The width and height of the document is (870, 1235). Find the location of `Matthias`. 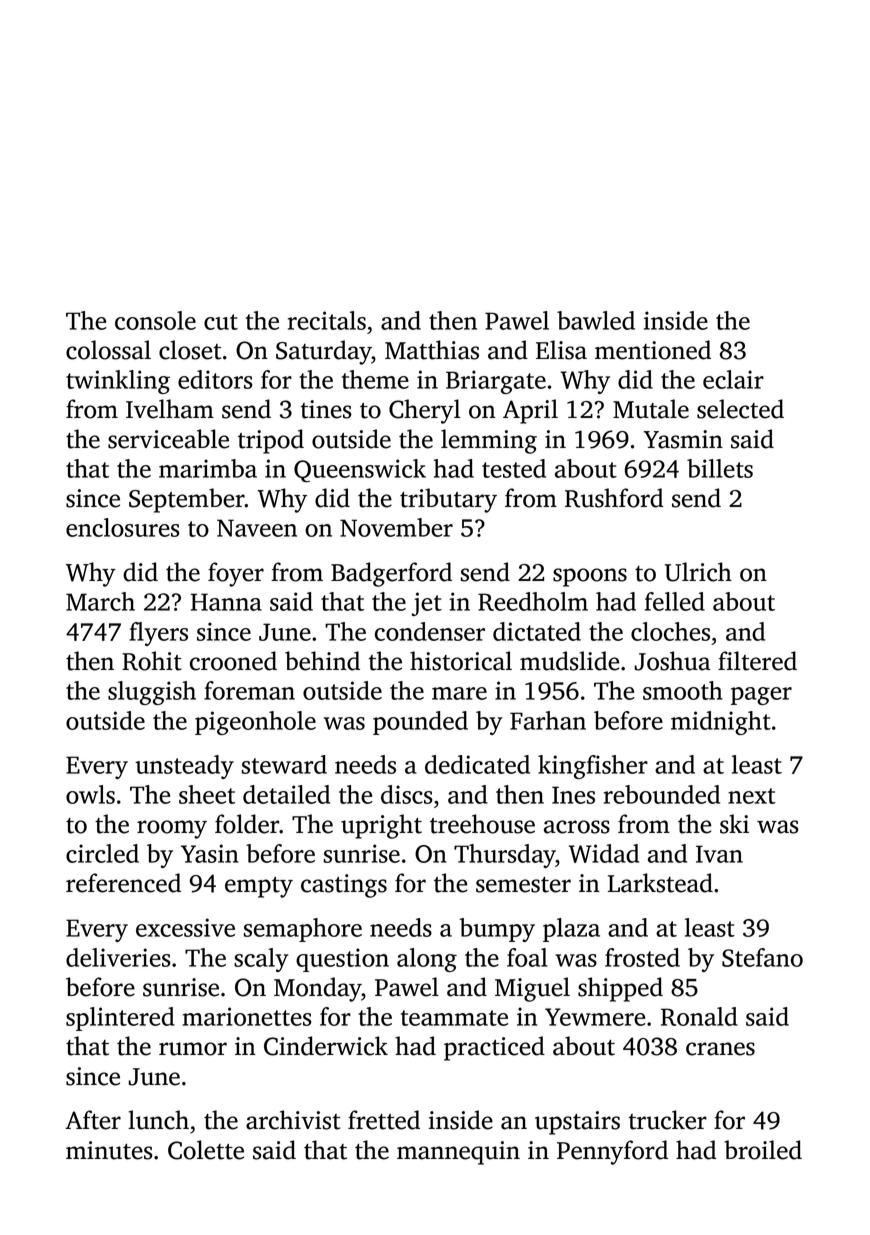

Matthias is located at coordinates (432, 350).
